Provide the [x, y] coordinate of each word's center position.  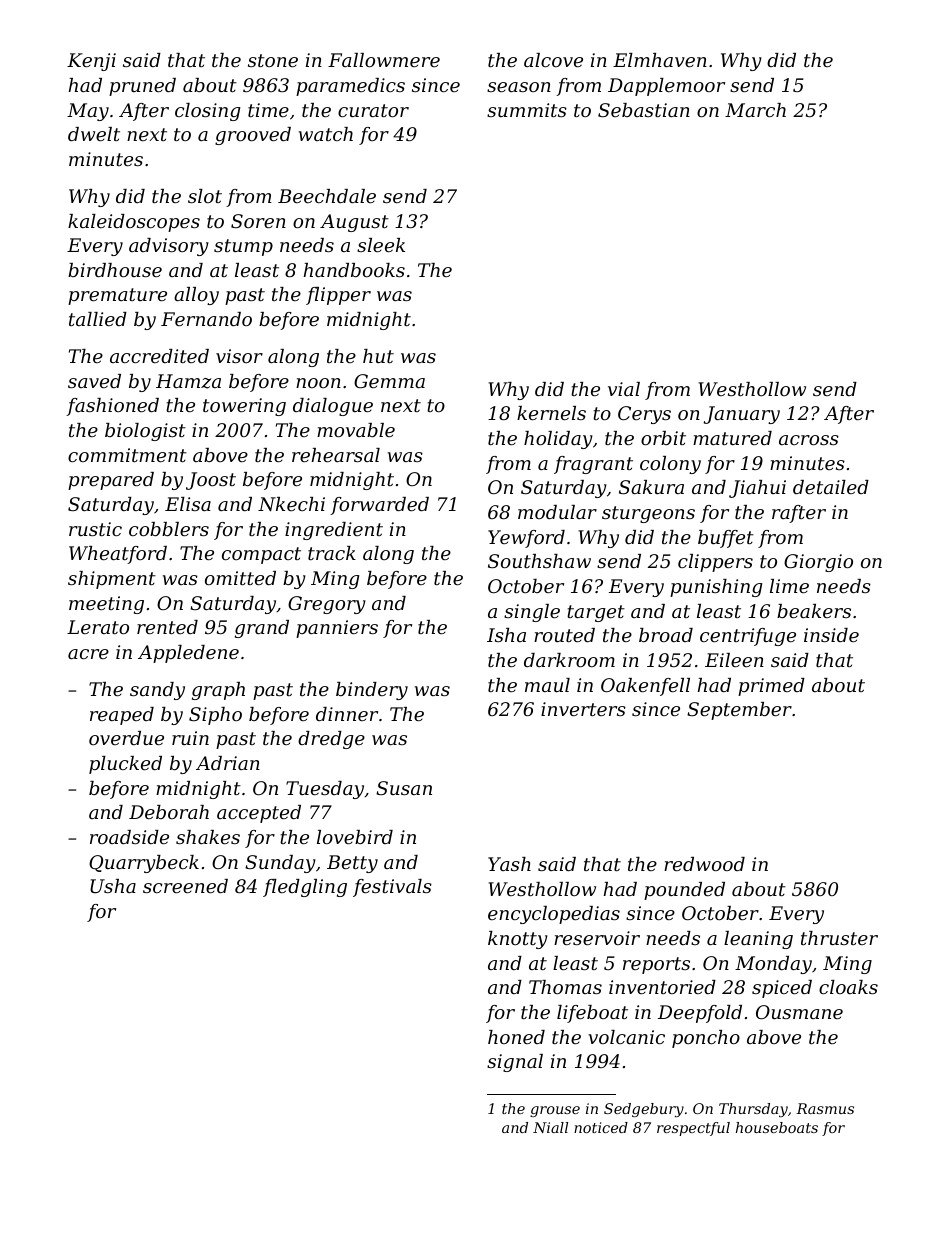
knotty [518, 940]
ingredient [334, 531]
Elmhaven [660, 60]
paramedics [350, 87]
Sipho [215, 716]
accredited [159, 356]
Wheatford [118, 555]
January [742, 415]
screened [185, 886]
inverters [583, 709]
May [88, 112]
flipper [338, 296]
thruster [839, 938]
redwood [704, 864]
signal [515, 1063]
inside [831, 635]
